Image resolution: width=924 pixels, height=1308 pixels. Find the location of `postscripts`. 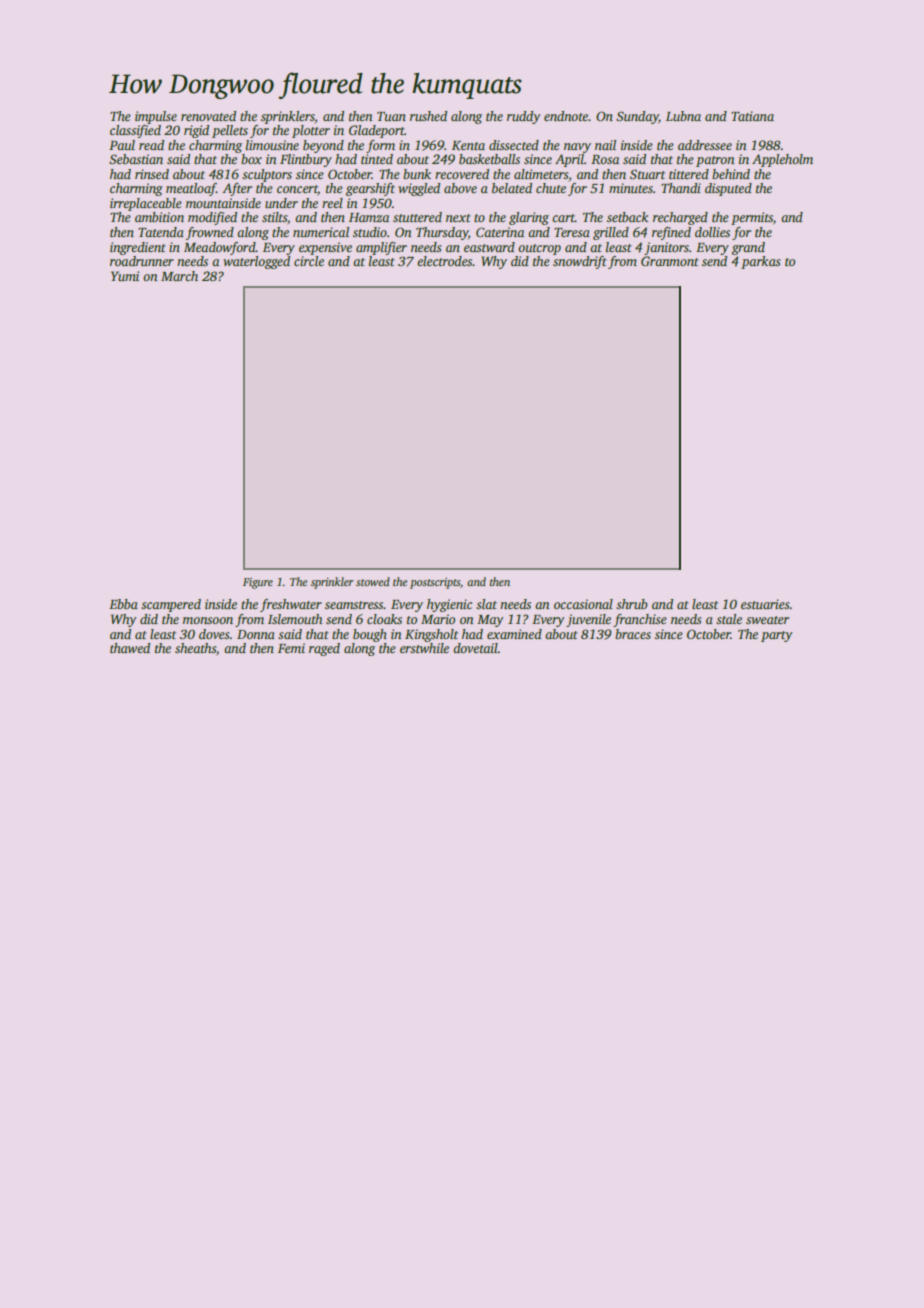

postscripts is located at coordinates (435, 583).
